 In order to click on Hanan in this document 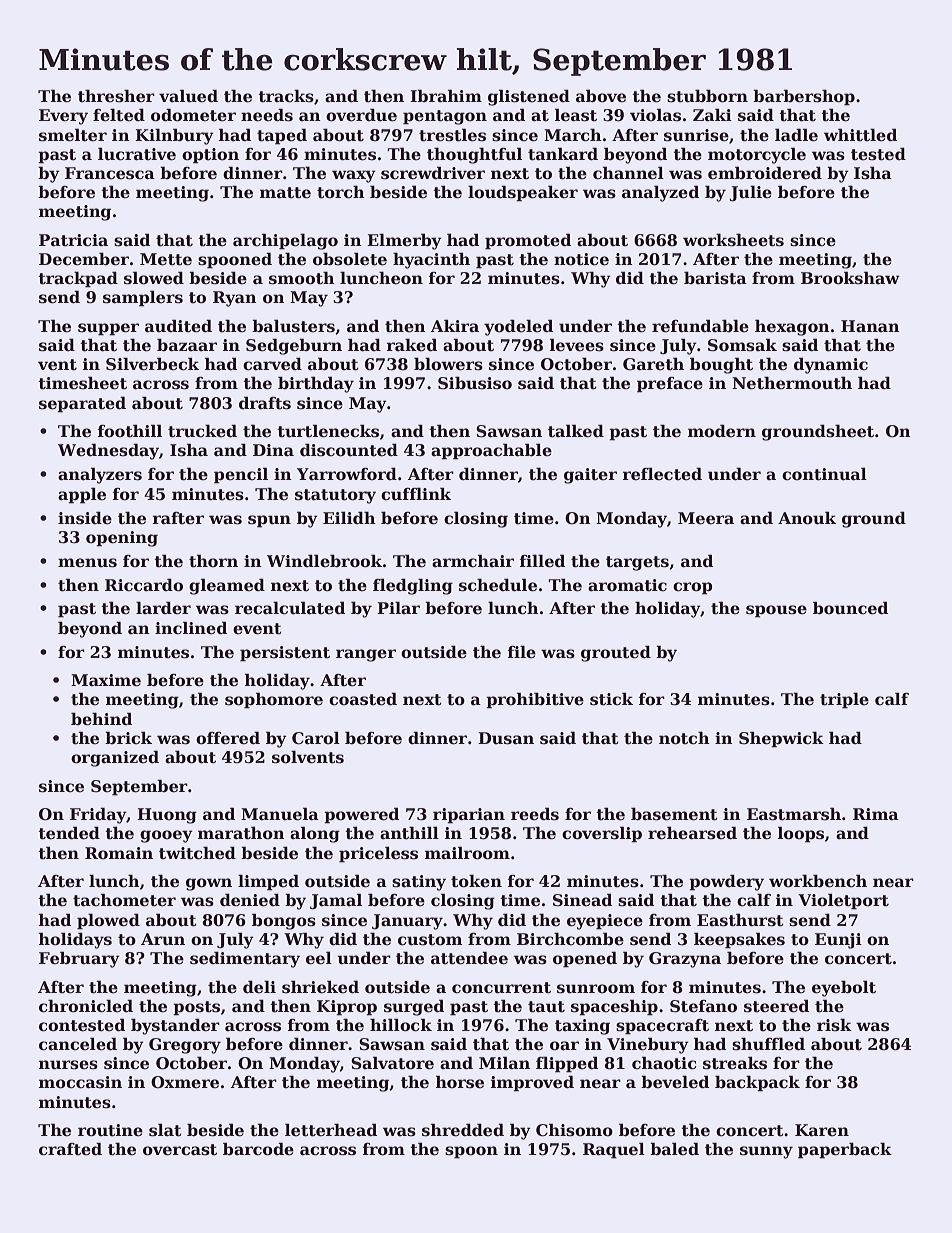, I will do `click(870, 326)`.
